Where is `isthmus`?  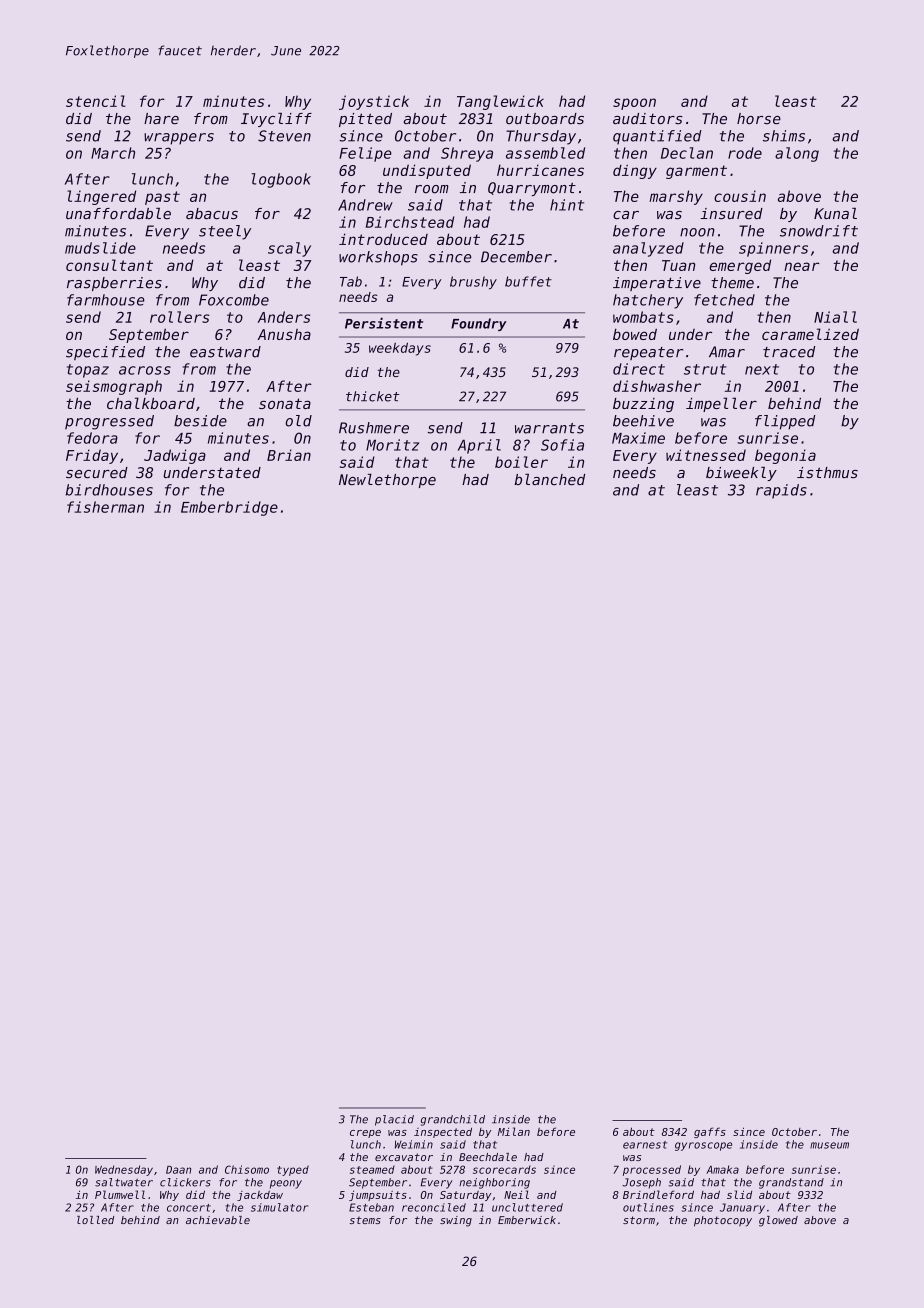
isthmus is located at coordinates (827, 473).
